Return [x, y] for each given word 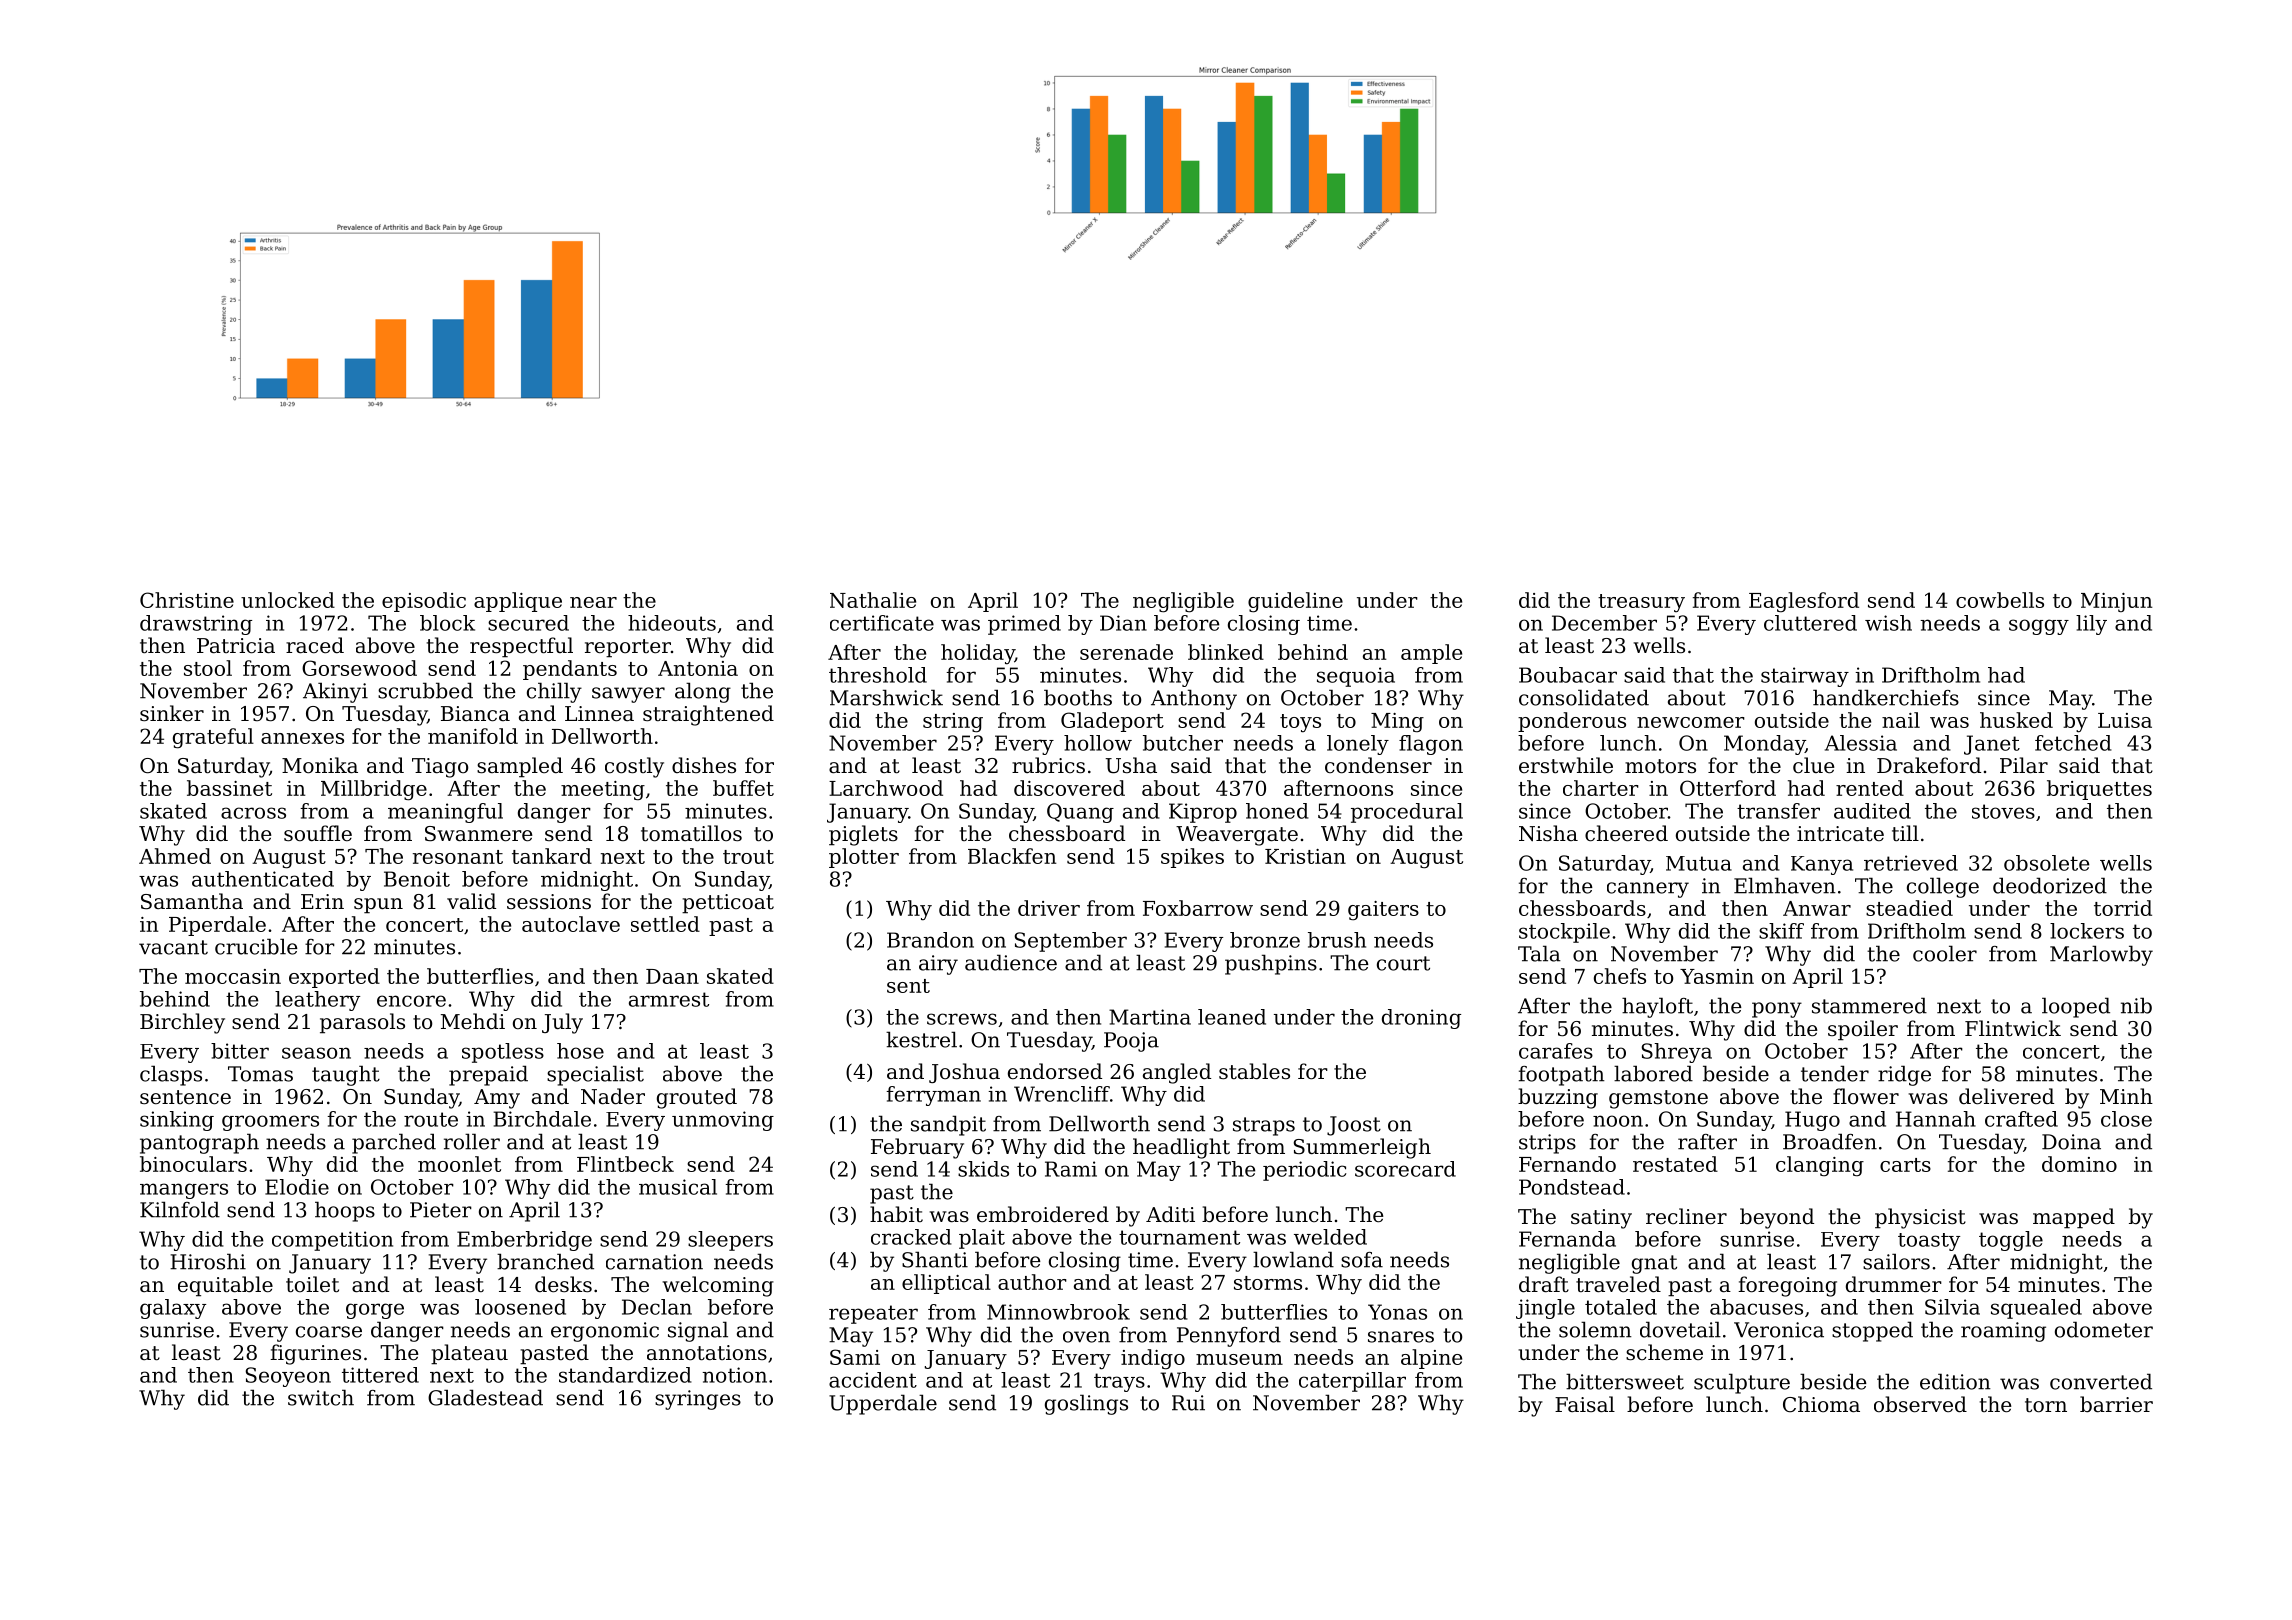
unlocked [288, 600]
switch [321, 1397]
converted [2101, 1381]
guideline [1295, 602]
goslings [1086, 1404]
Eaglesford [1804, 602]
